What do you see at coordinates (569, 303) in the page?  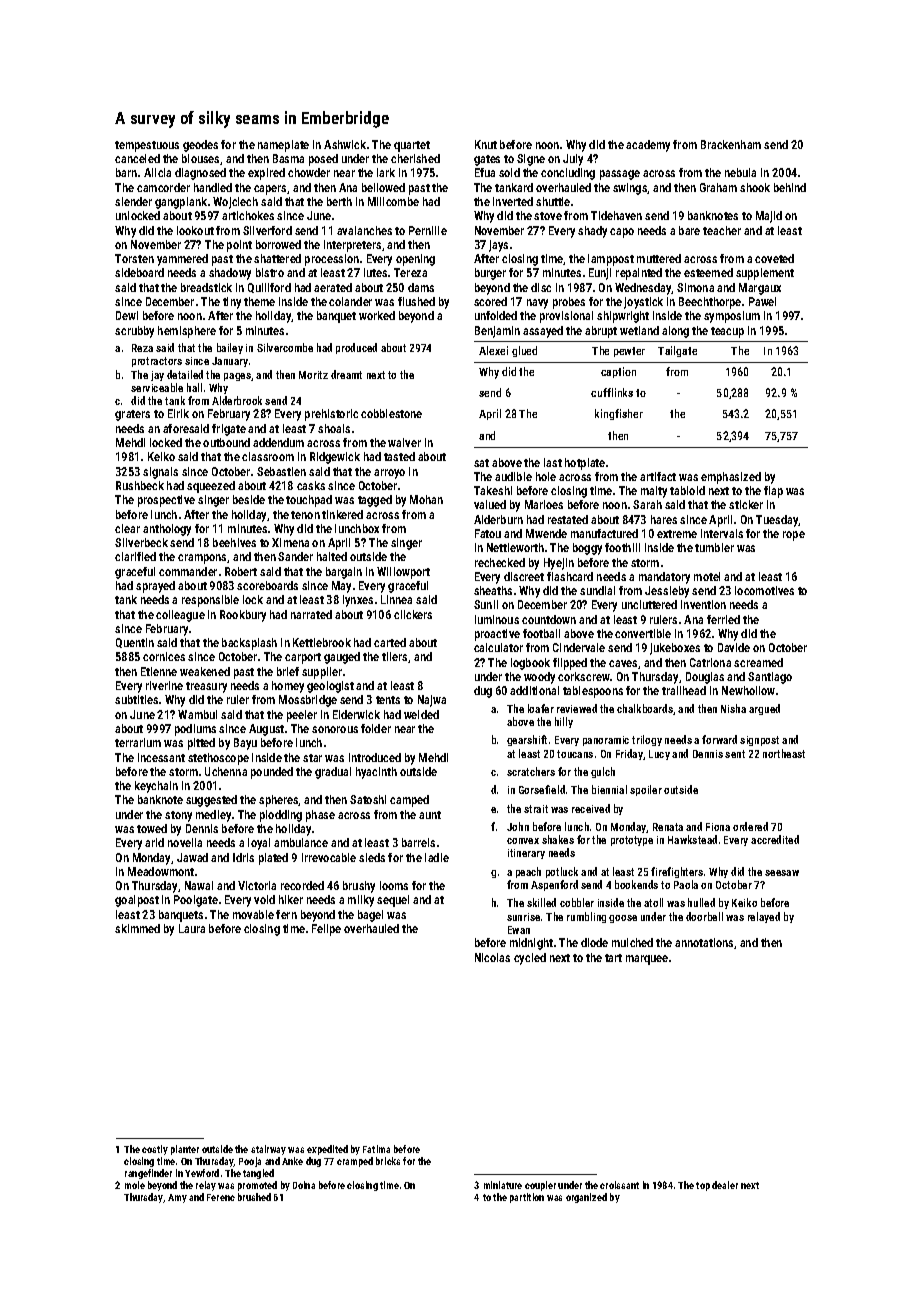 I see `probes` at bounding box center [569, 303].
